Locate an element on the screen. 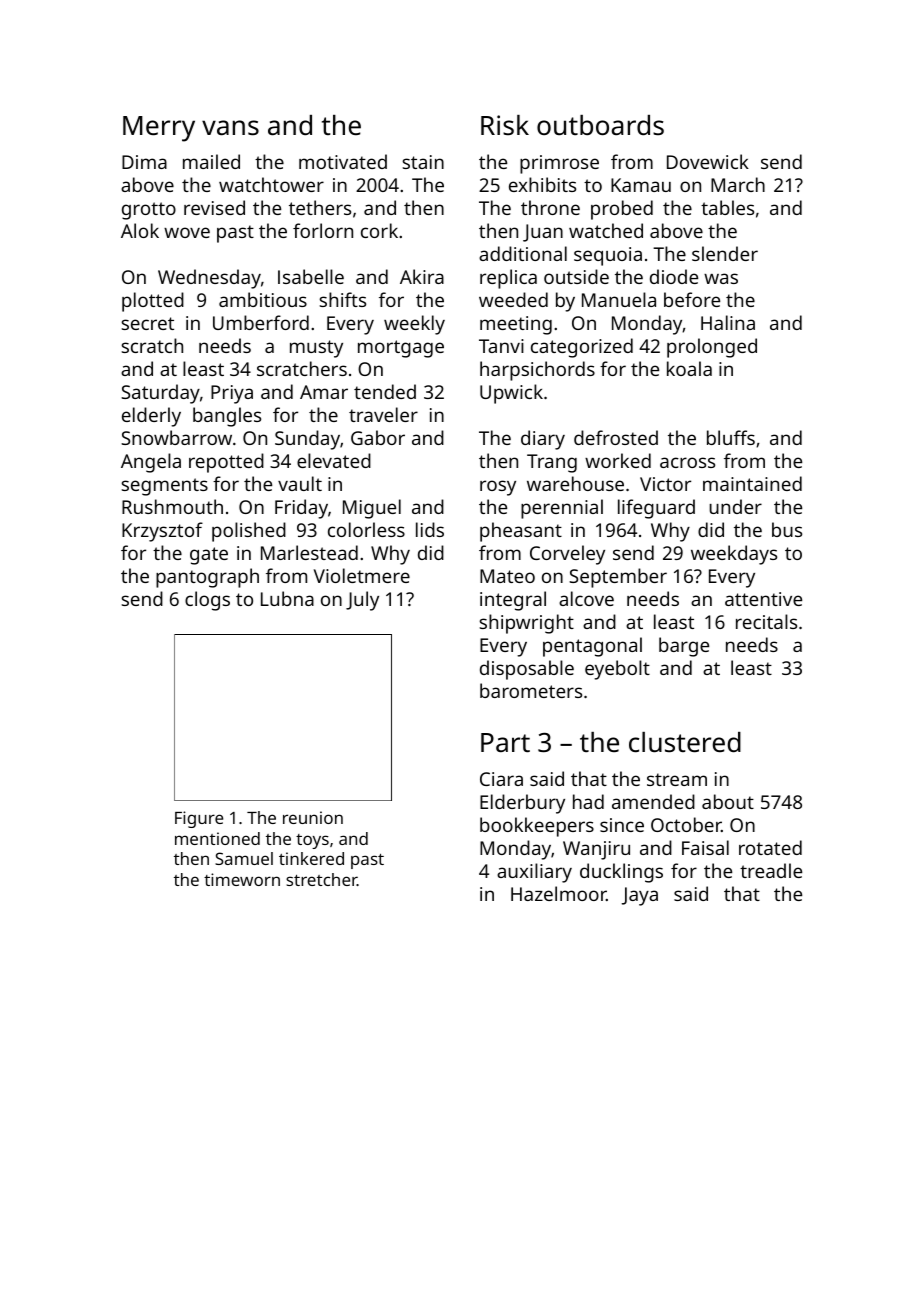 This screenshot has width=924, height=1314. throne is located at coordinates (550, 207).
